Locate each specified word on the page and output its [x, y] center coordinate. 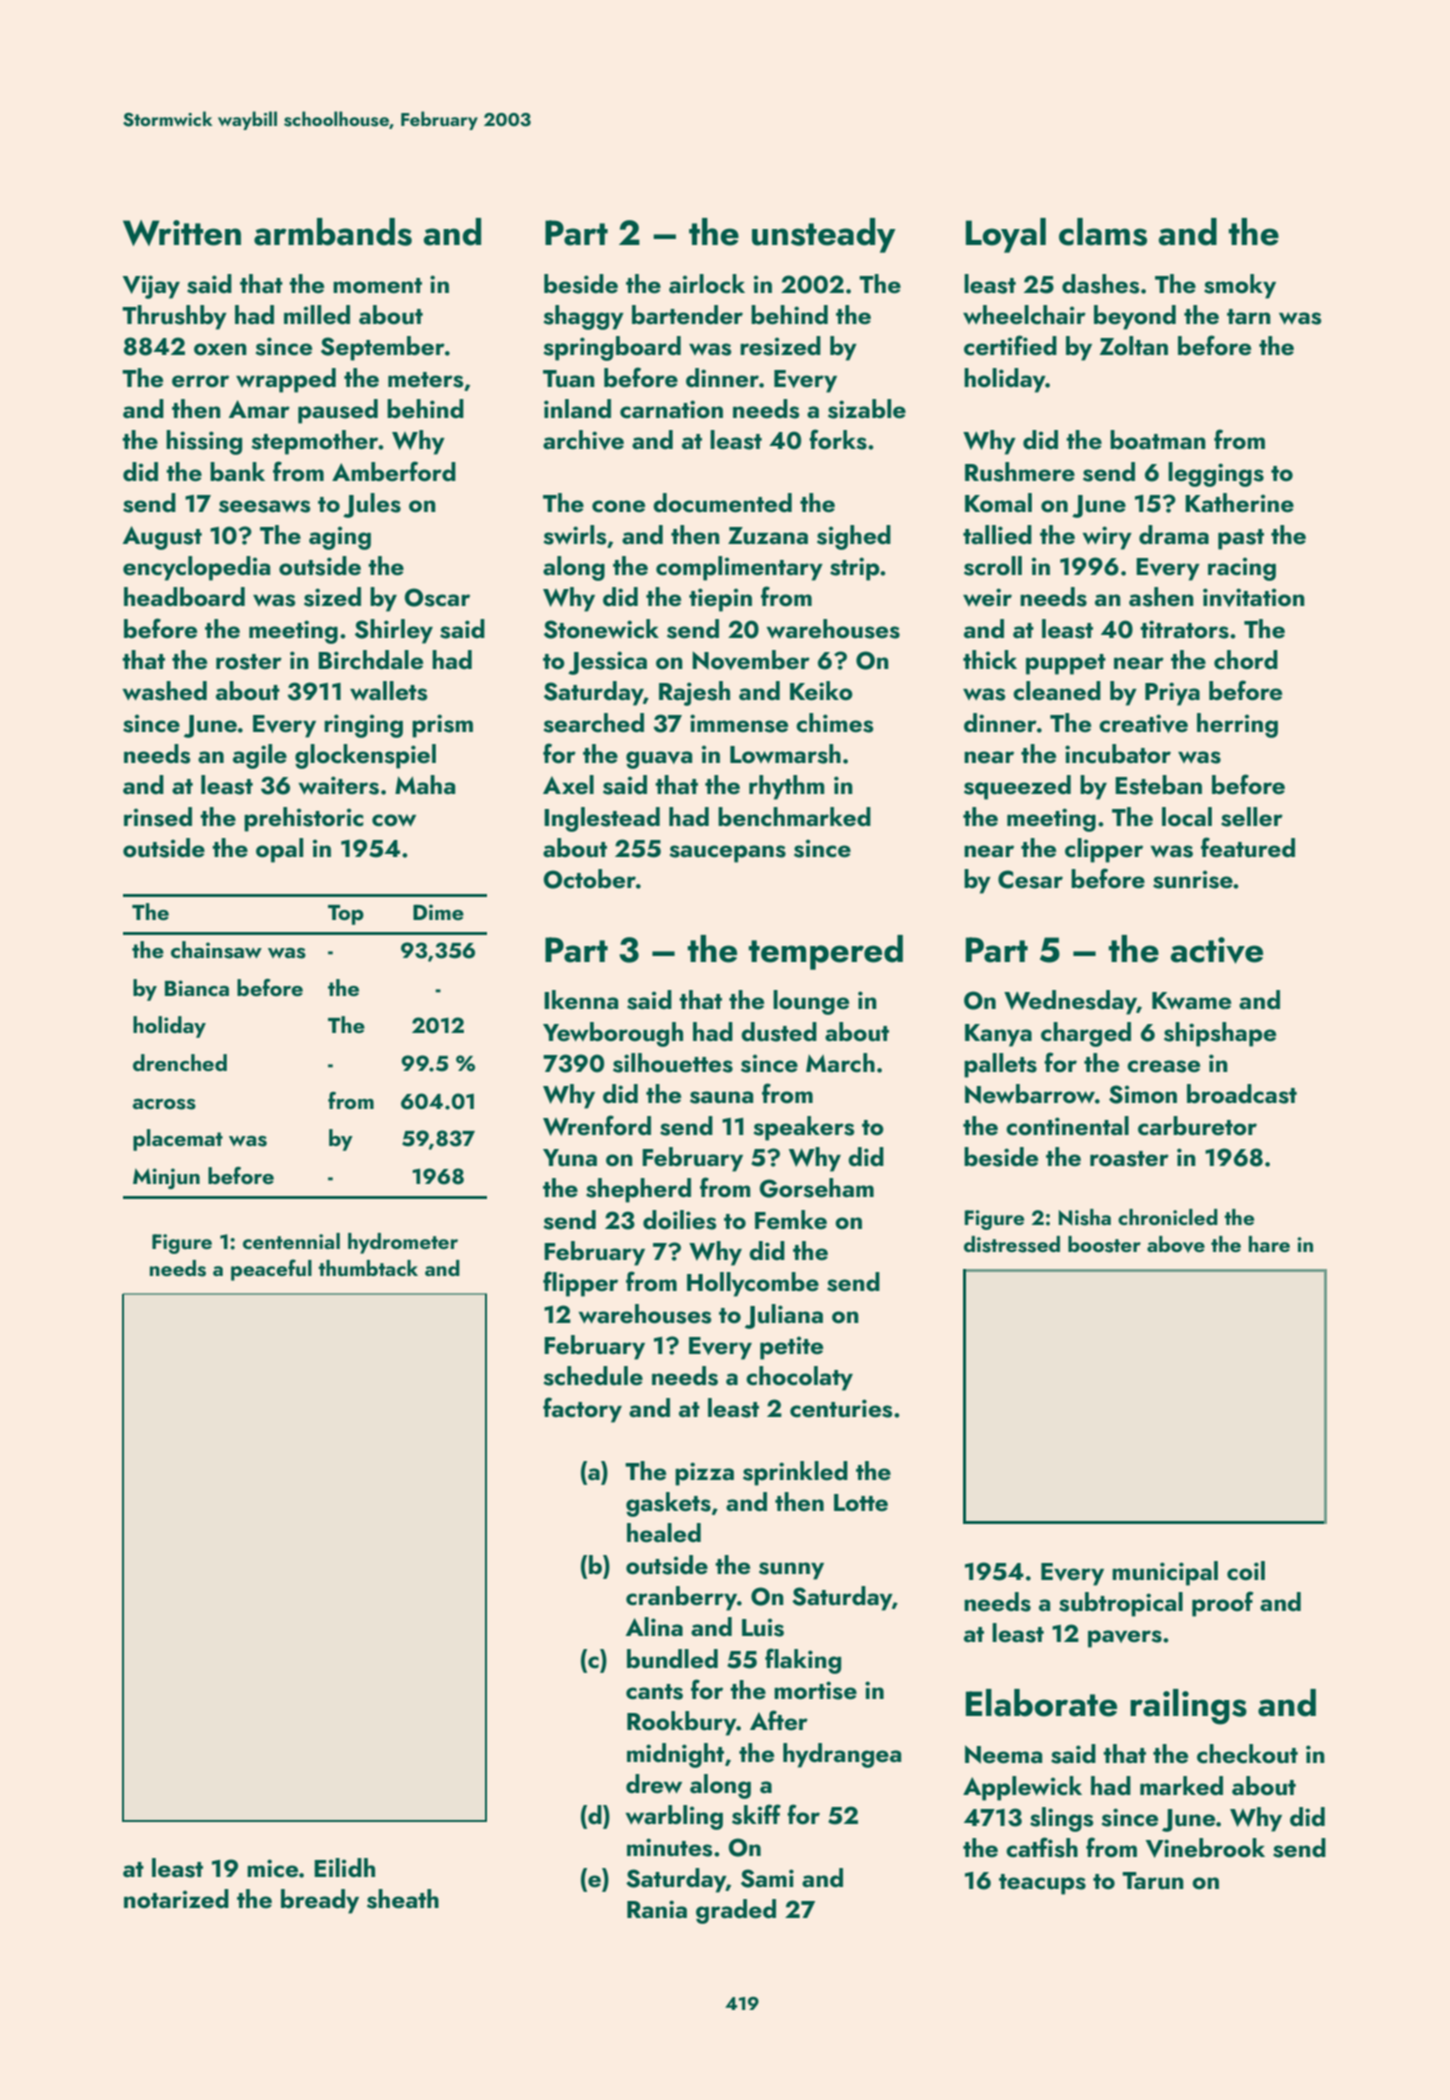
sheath [403, 1899]
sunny [791, 1571]
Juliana [784, 1316]
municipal [1165, 1573]
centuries [841, 1408]
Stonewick [601, 629]
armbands [333, 232]
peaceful [271, 1270]
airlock [707, 284]
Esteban [1158, 785]
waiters [338, 785]
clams [1103, 232]
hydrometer [403, 1243]
